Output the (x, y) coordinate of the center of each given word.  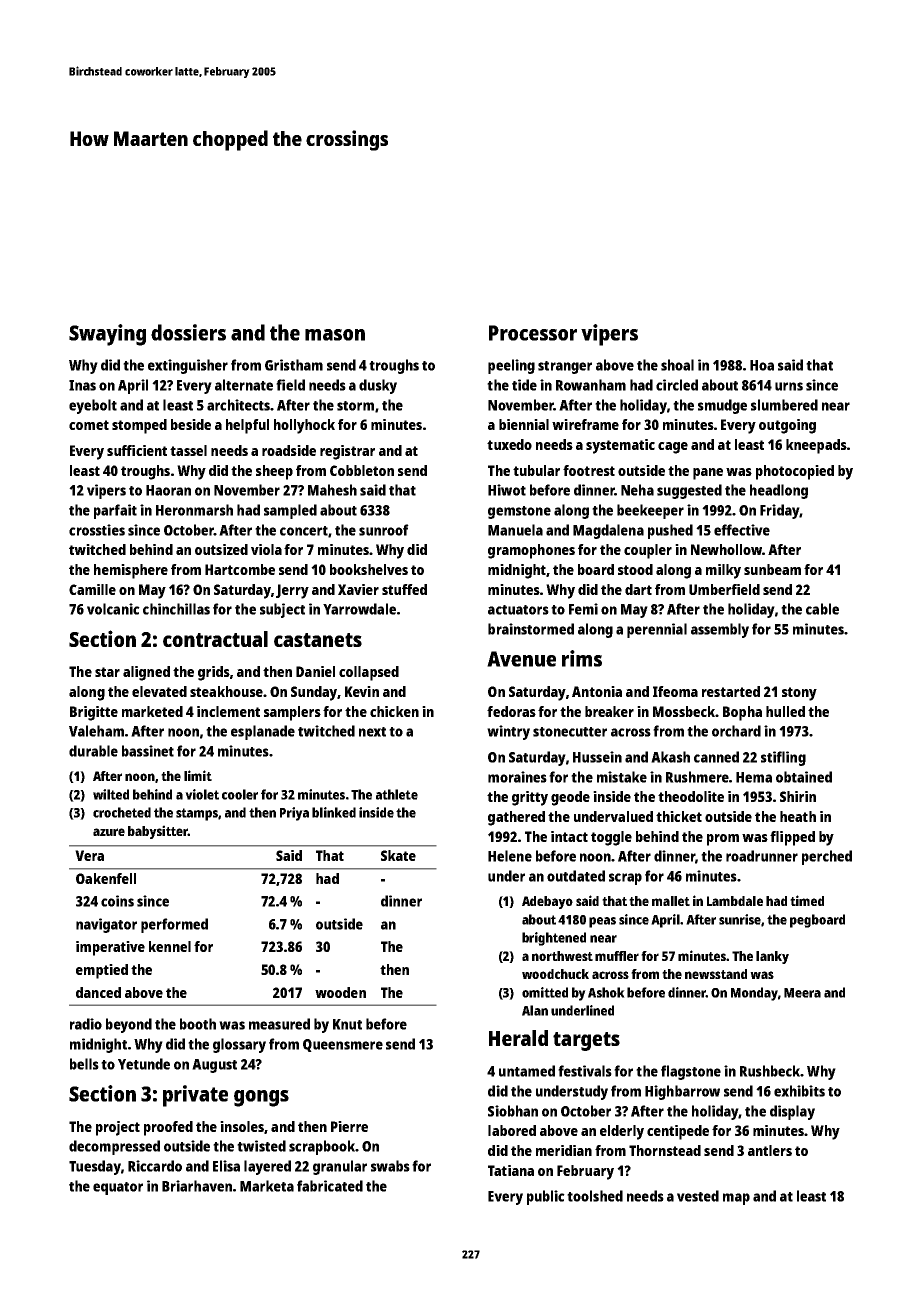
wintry (508, 732)
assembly (720, 630)
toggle (611, 838)
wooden (340, 992)
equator (118, 1188)
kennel (170, 946)
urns (789, 386)
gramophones (531, 551)
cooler (240, 794)
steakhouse (226, 691)
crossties (97, 530)
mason (335, 335)
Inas (82, 385)
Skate (398, 855)
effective (742, 530)
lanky (772, 957)
